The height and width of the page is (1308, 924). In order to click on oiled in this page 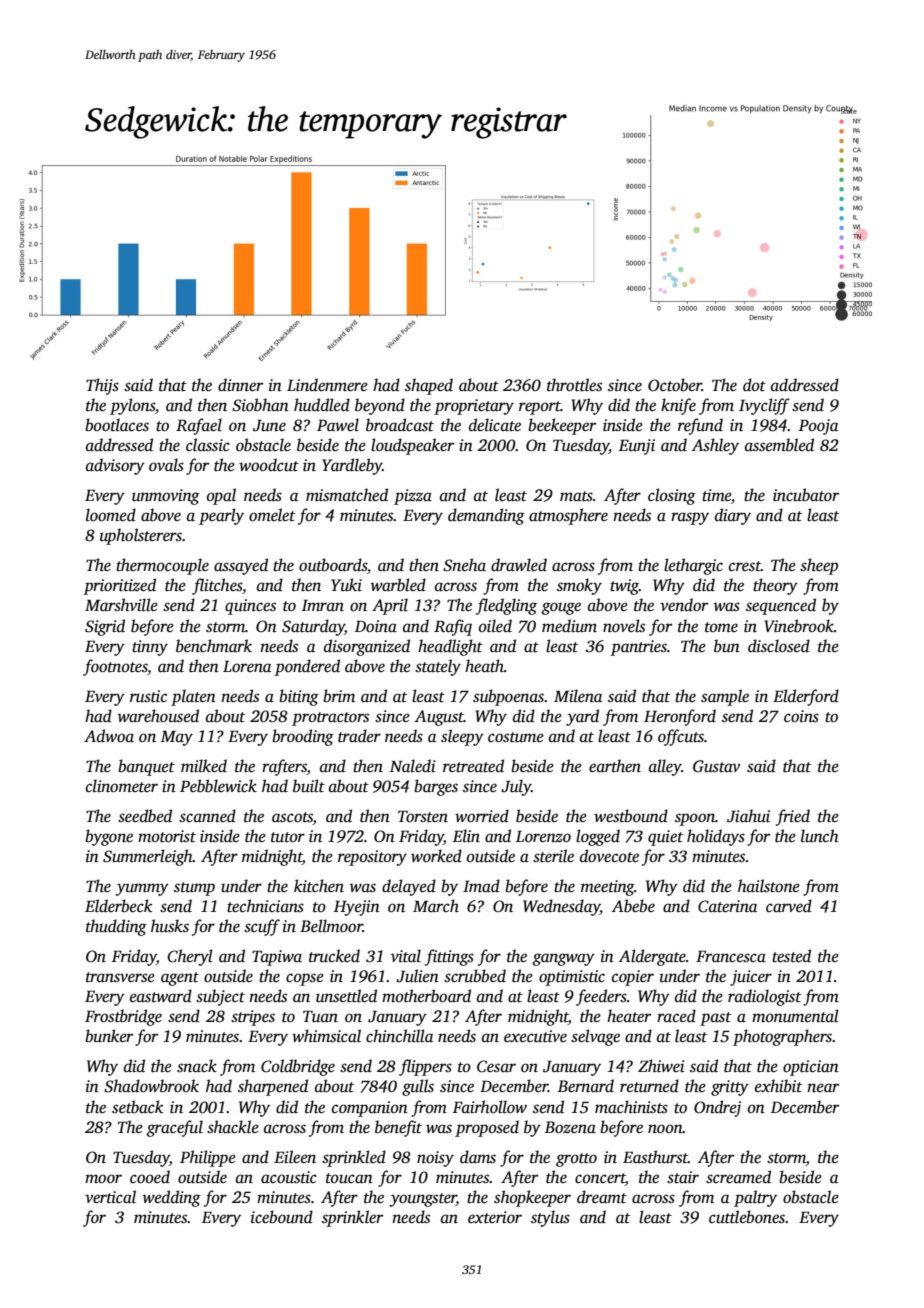, I will do `click(495, 626)`.
